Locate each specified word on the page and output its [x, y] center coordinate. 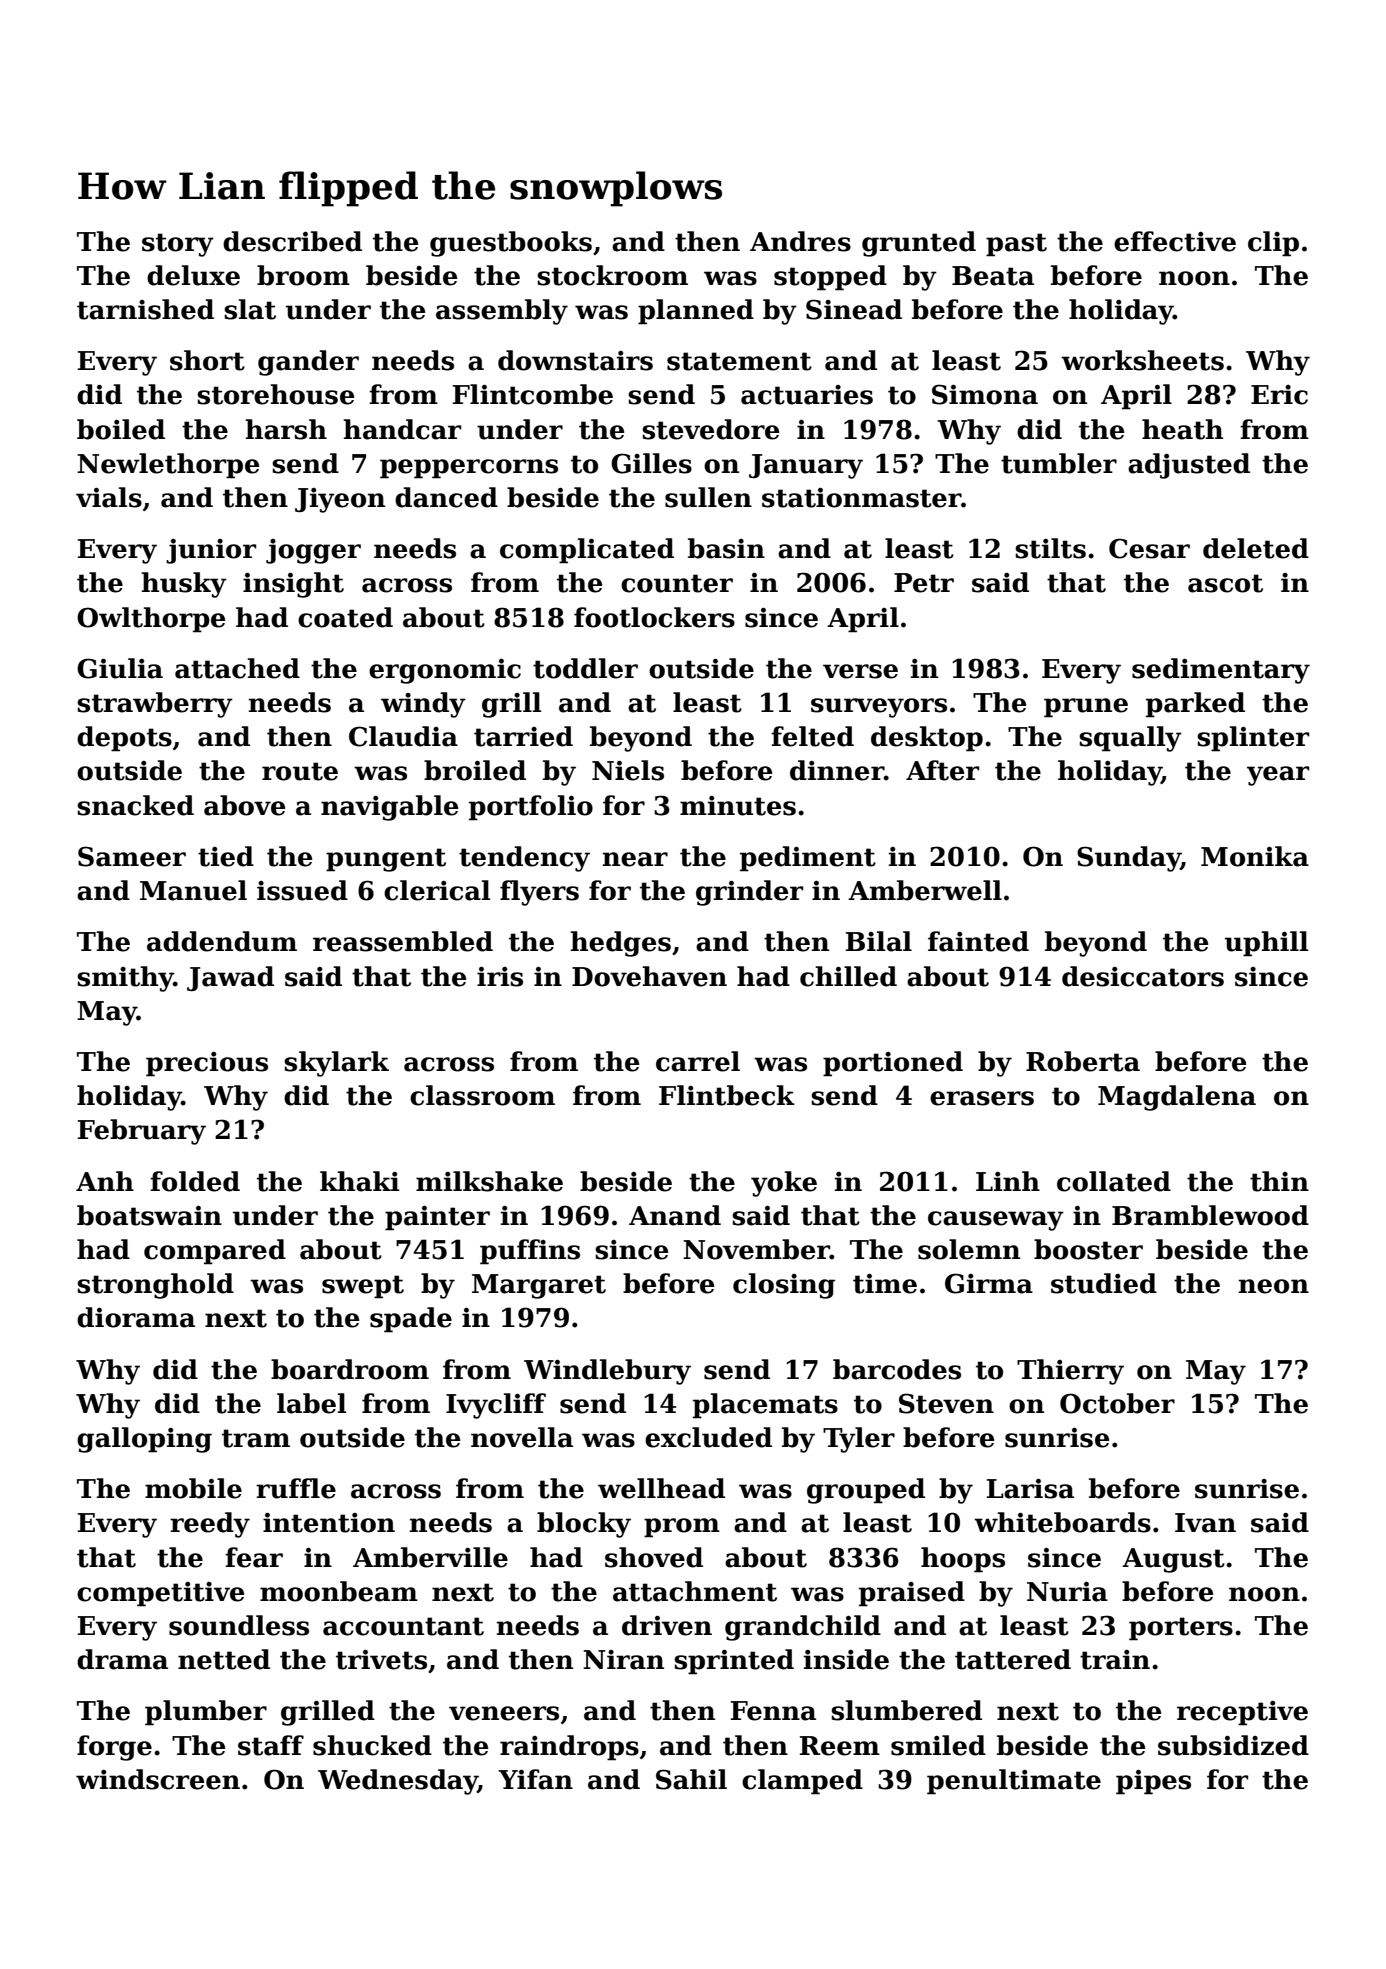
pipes [1153, 1782]
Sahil [691, 1779]
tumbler [1059, 463]
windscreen [158, 1779]
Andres [800, 241]
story [178, 245]
